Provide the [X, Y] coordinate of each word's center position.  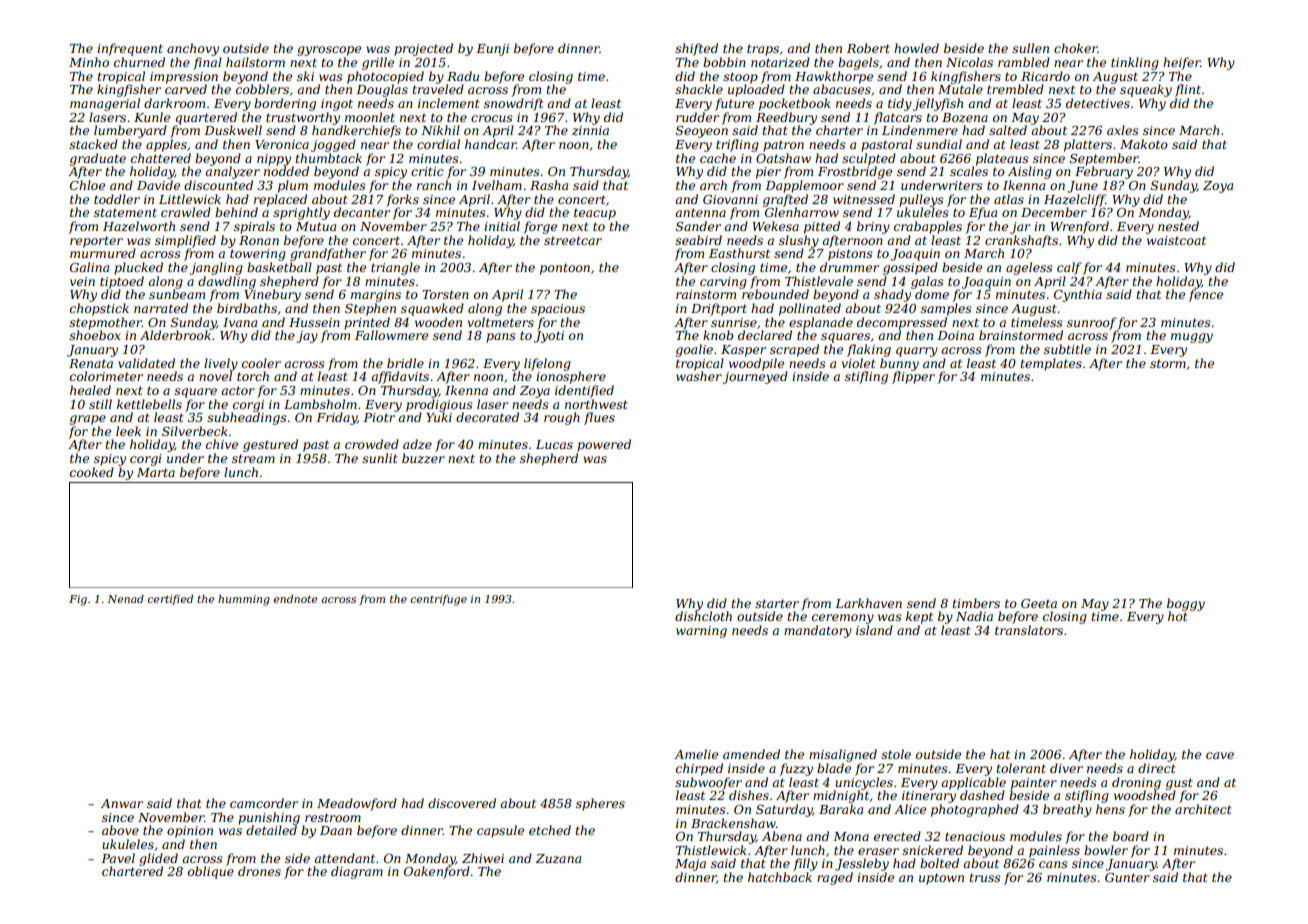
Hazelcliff [1075, 200]
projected [423, 49]
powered [604, 445]
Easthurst [739, 253]
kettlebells [149, 404]
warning [701, 632]
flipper [913, 377]
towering [258, 255]
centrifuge [438, 600]
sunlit [380, 458]
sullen [1030, 48]
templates [1051, 364]
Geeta [1039, 603]
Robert [868, 48]
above [120, 830]
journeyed [755, 377]
